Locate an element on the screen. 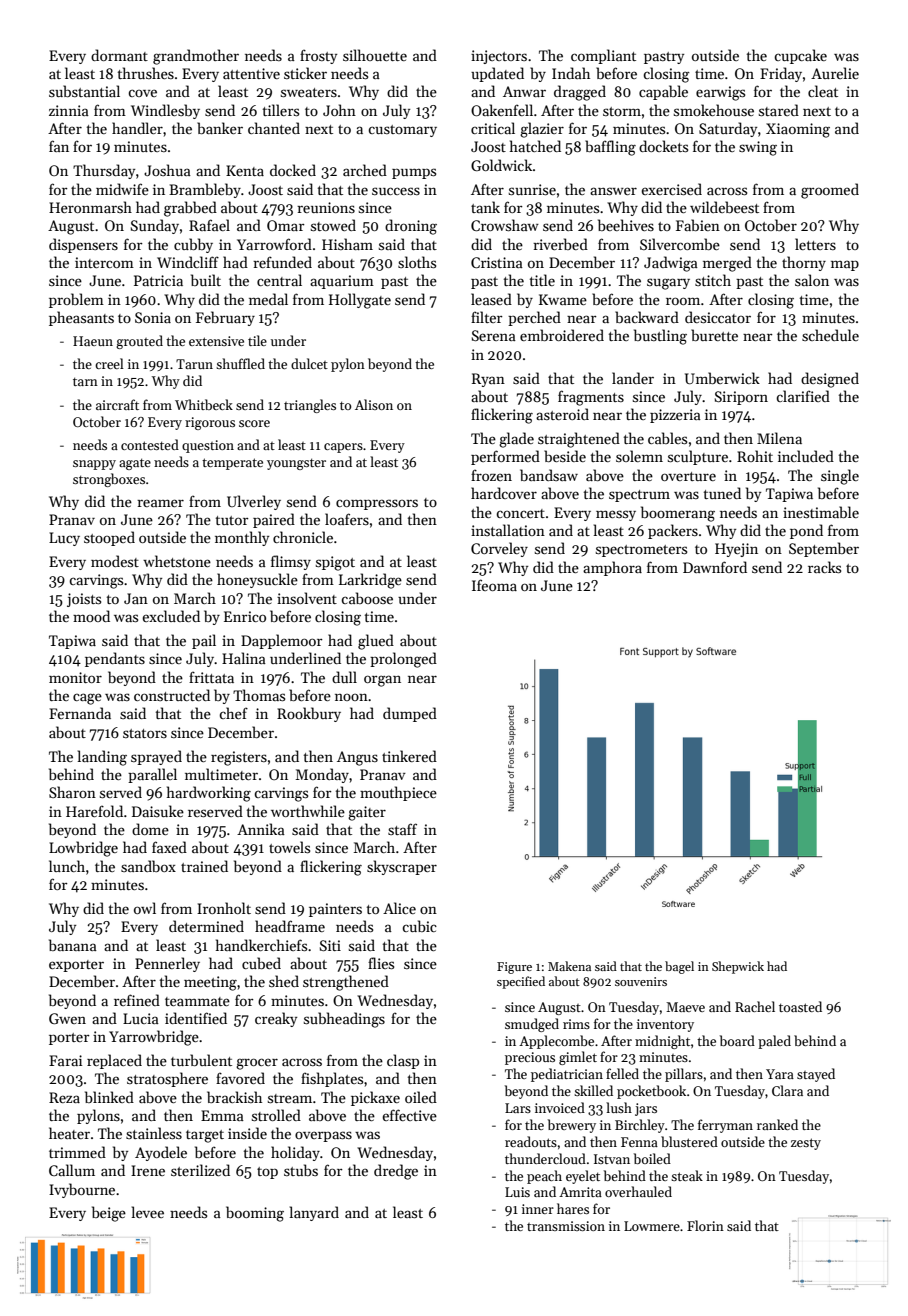 This screenshot has height=1316, width=908. cupcake is located at coordinates (800, 56).
